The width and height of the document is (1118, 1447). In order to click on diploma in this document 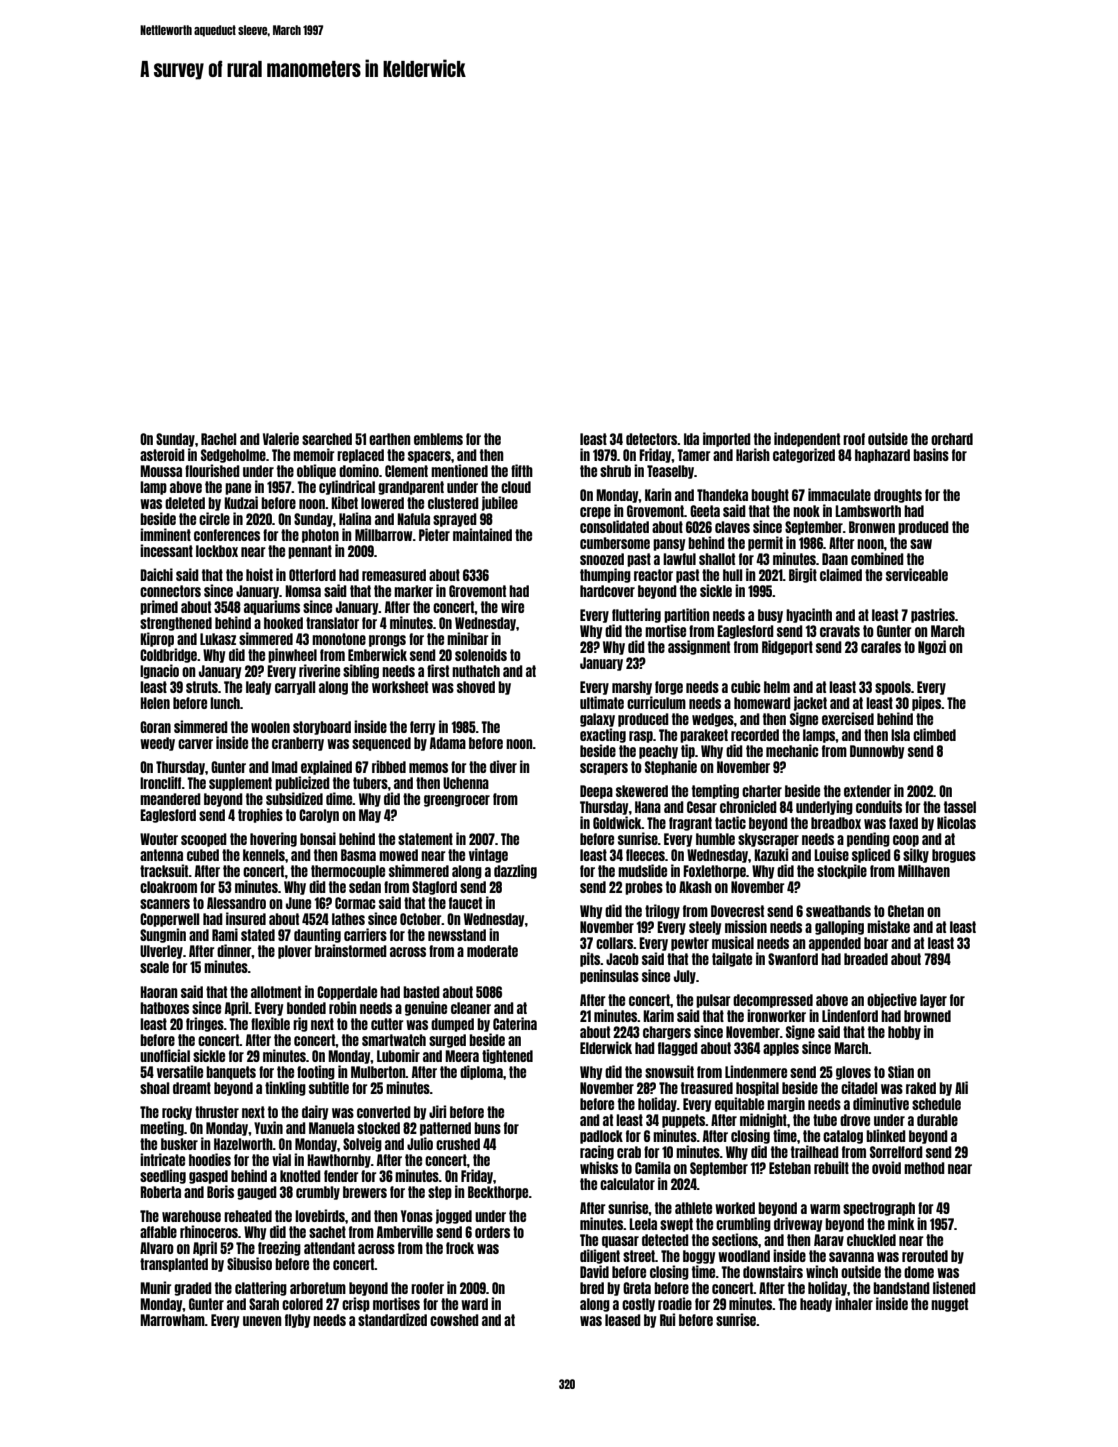, I will do `click(481, 1072)`.
